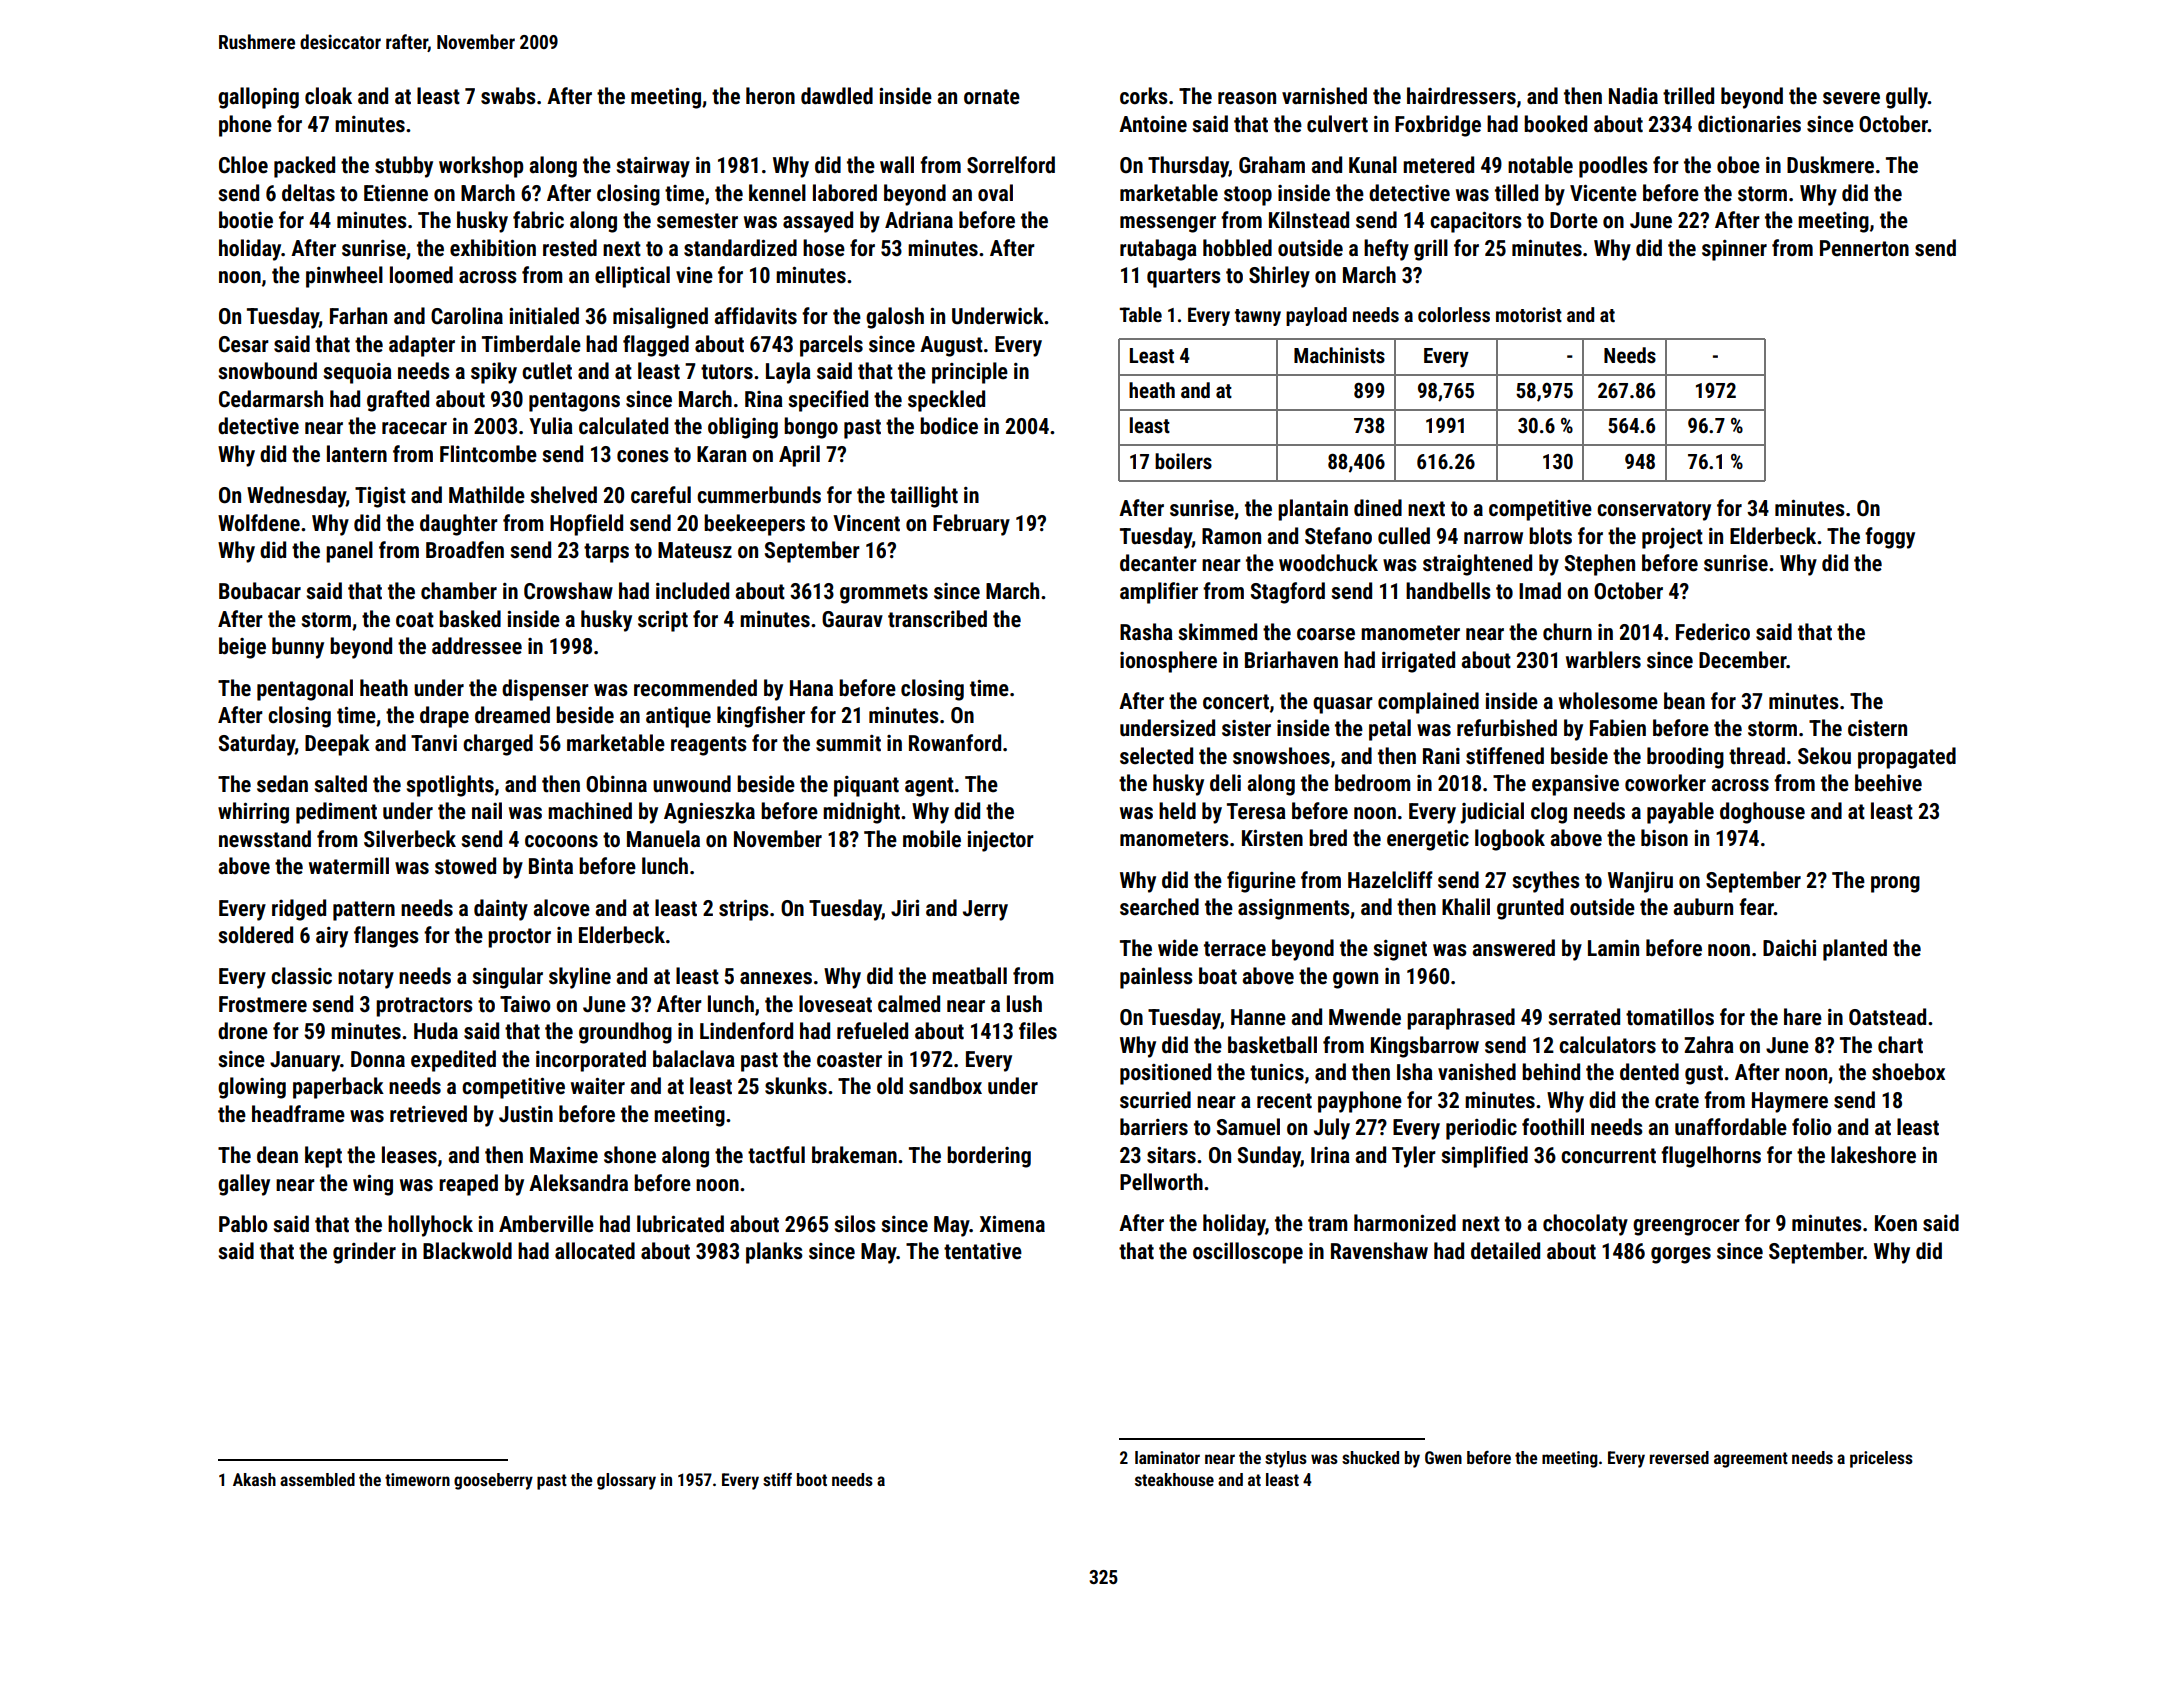 This screenshot has height=1683, width=2178. What do you see at coordinates (1146, 632) in the screenshot?
I see `Rasha` at bounding box center [1146, 632].
